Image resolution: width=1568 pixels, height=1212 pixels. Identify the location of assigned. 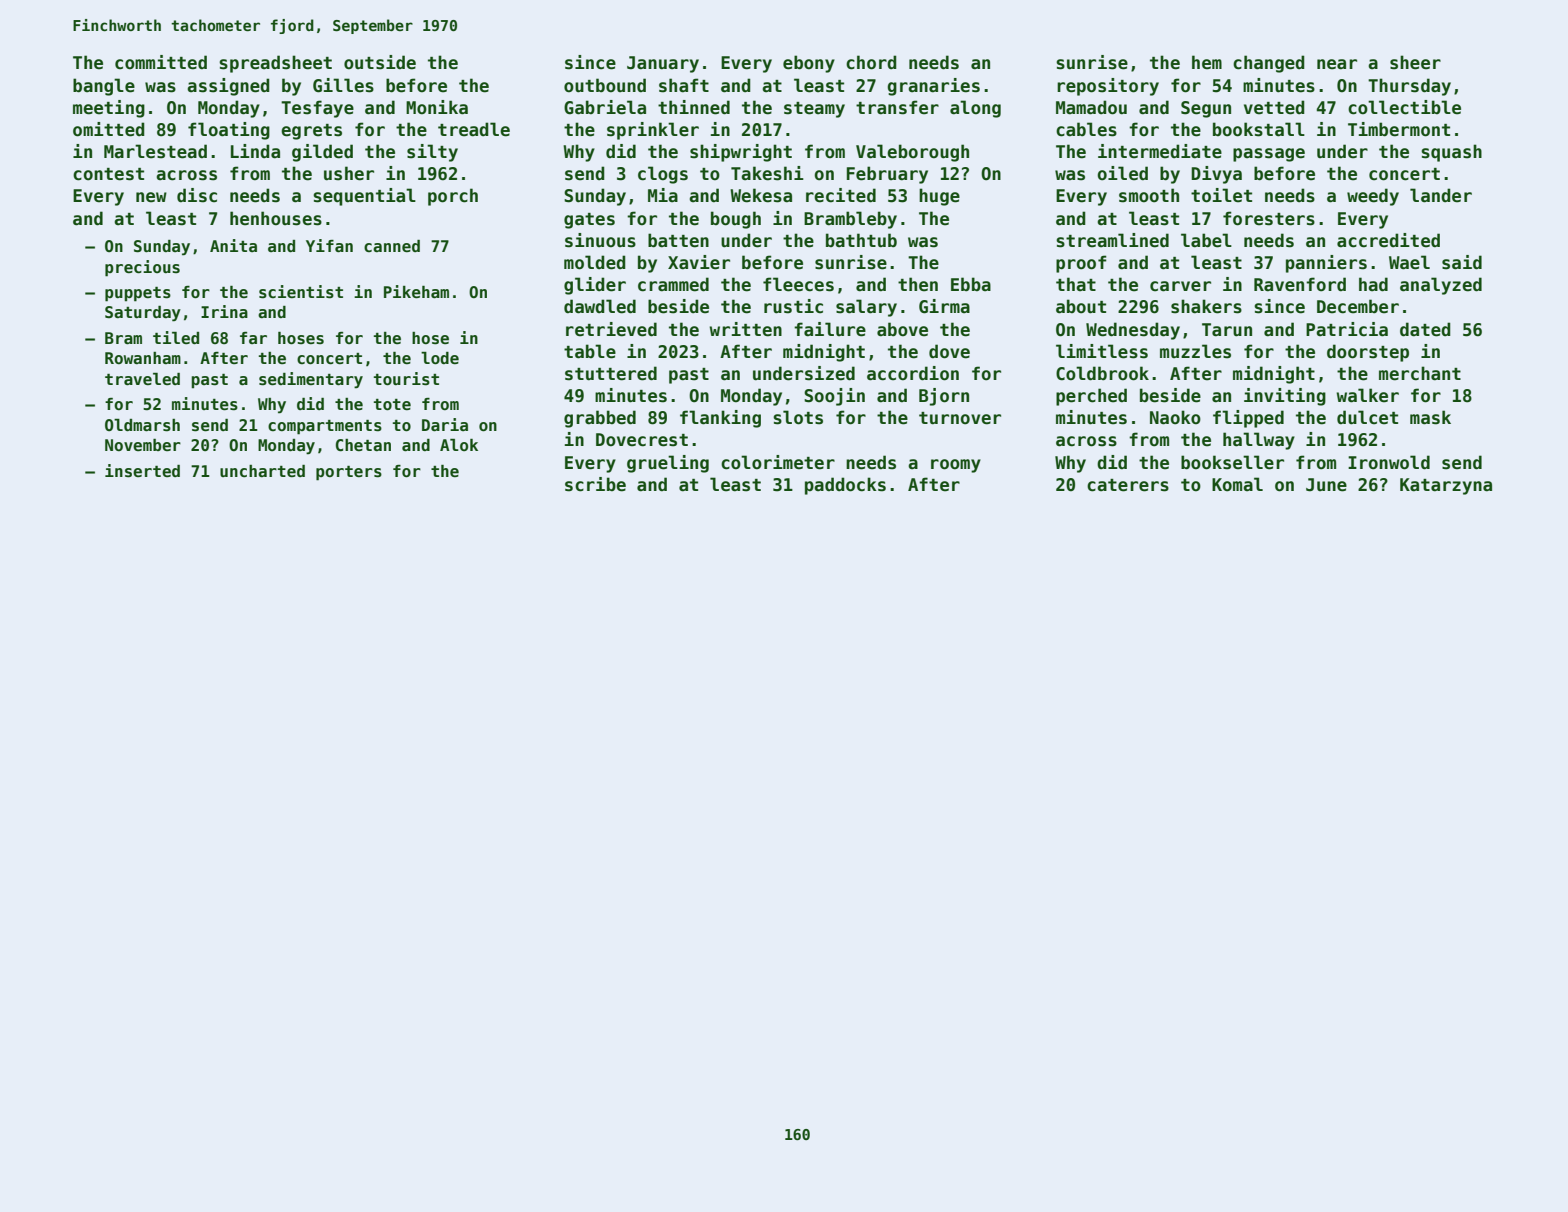
(228, 87).
